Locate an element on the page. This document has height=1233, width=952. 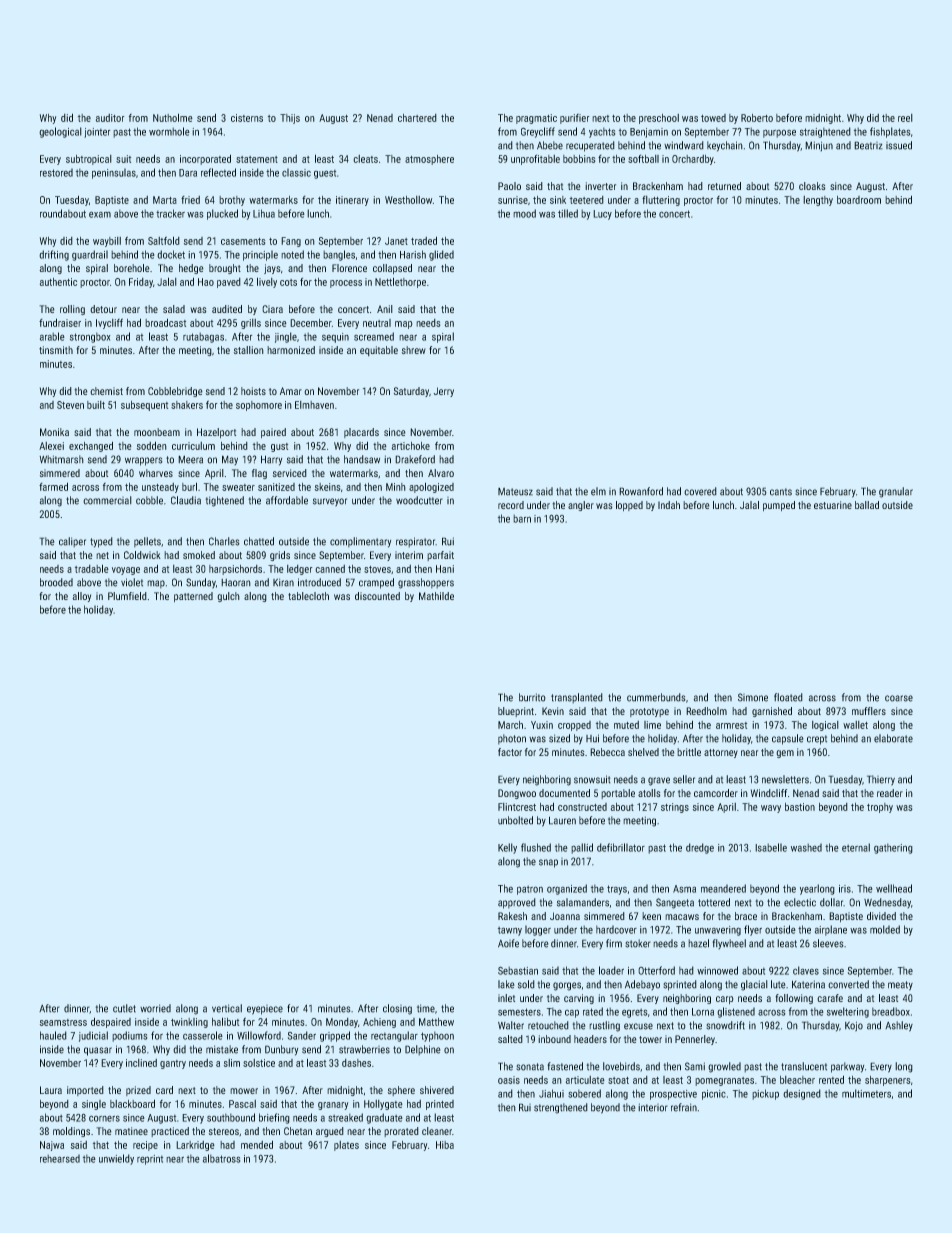
coarse is located at coordinates (899, 698).
